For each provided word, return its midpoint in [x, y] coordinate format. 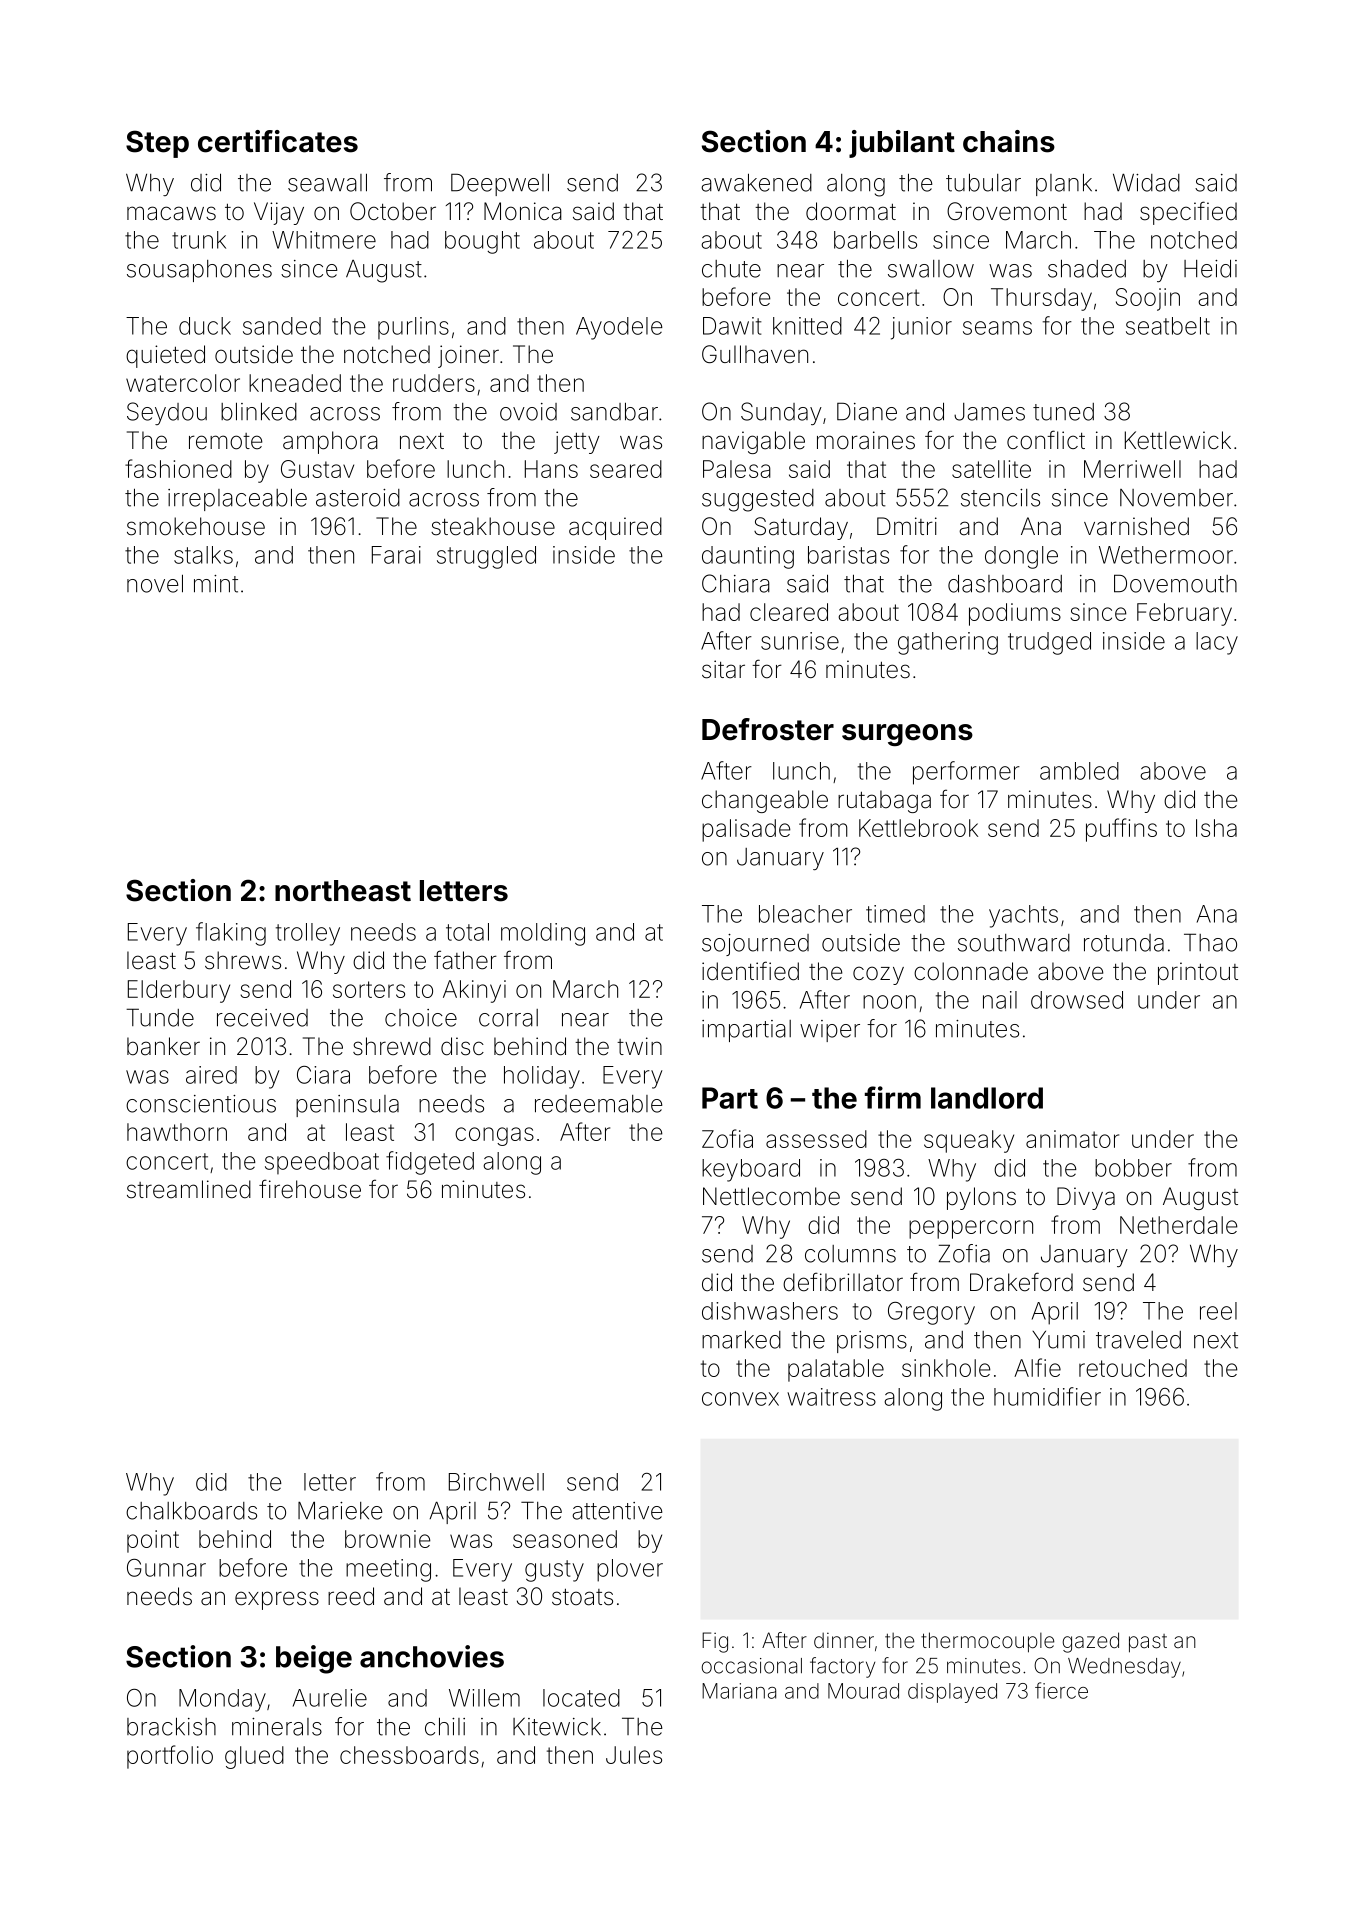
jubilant [902, 144]
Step [157, 144]
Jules [634, 1755]
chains [1009, 141]
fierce [1061, 1690]
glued [254, 1757]
